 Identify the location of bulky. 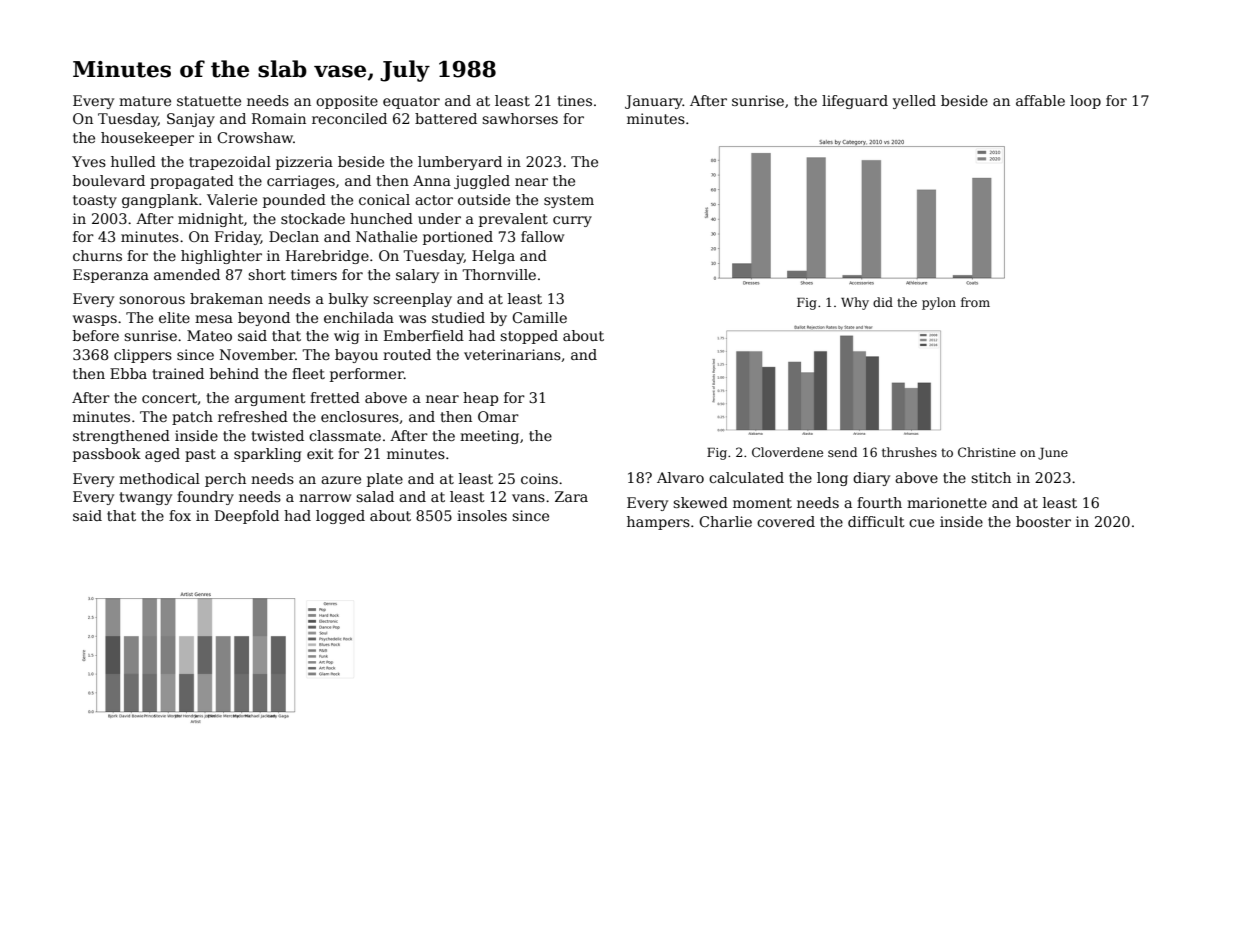
(348, 300).
